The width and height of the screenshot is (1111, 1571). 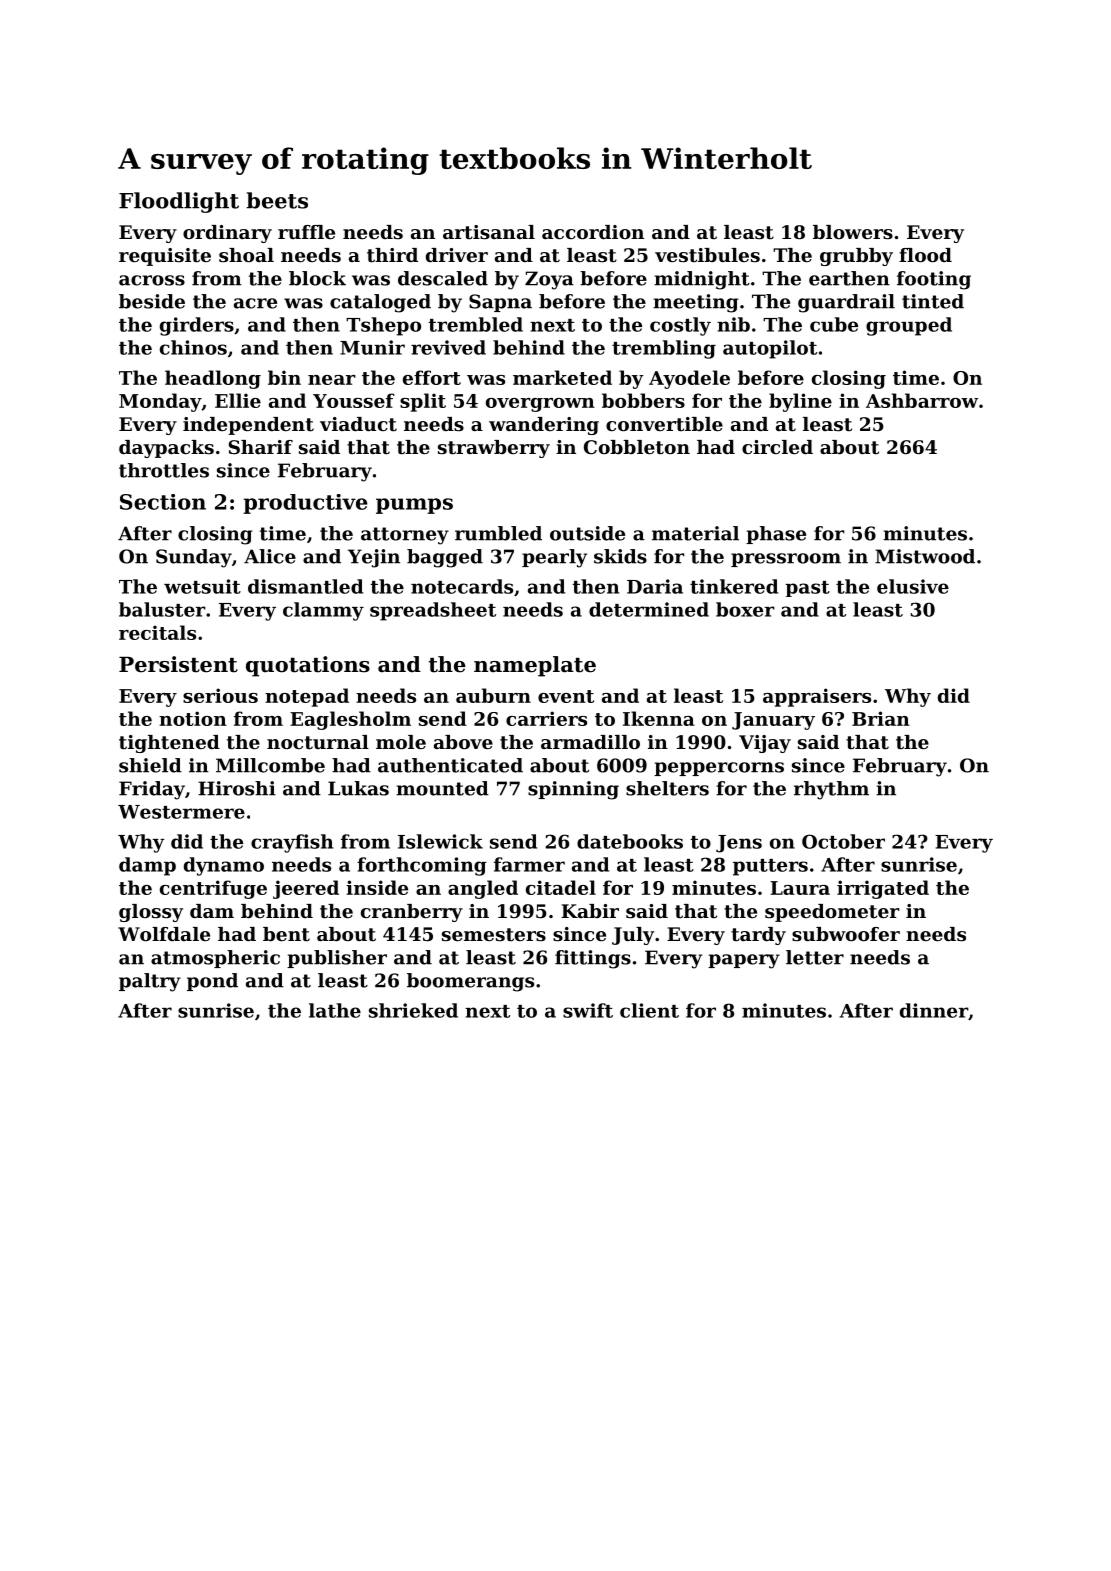 What do you see at coordinates (655, 586) in the screenshot?
I see `Daria` at bounding box center [655, 586].
